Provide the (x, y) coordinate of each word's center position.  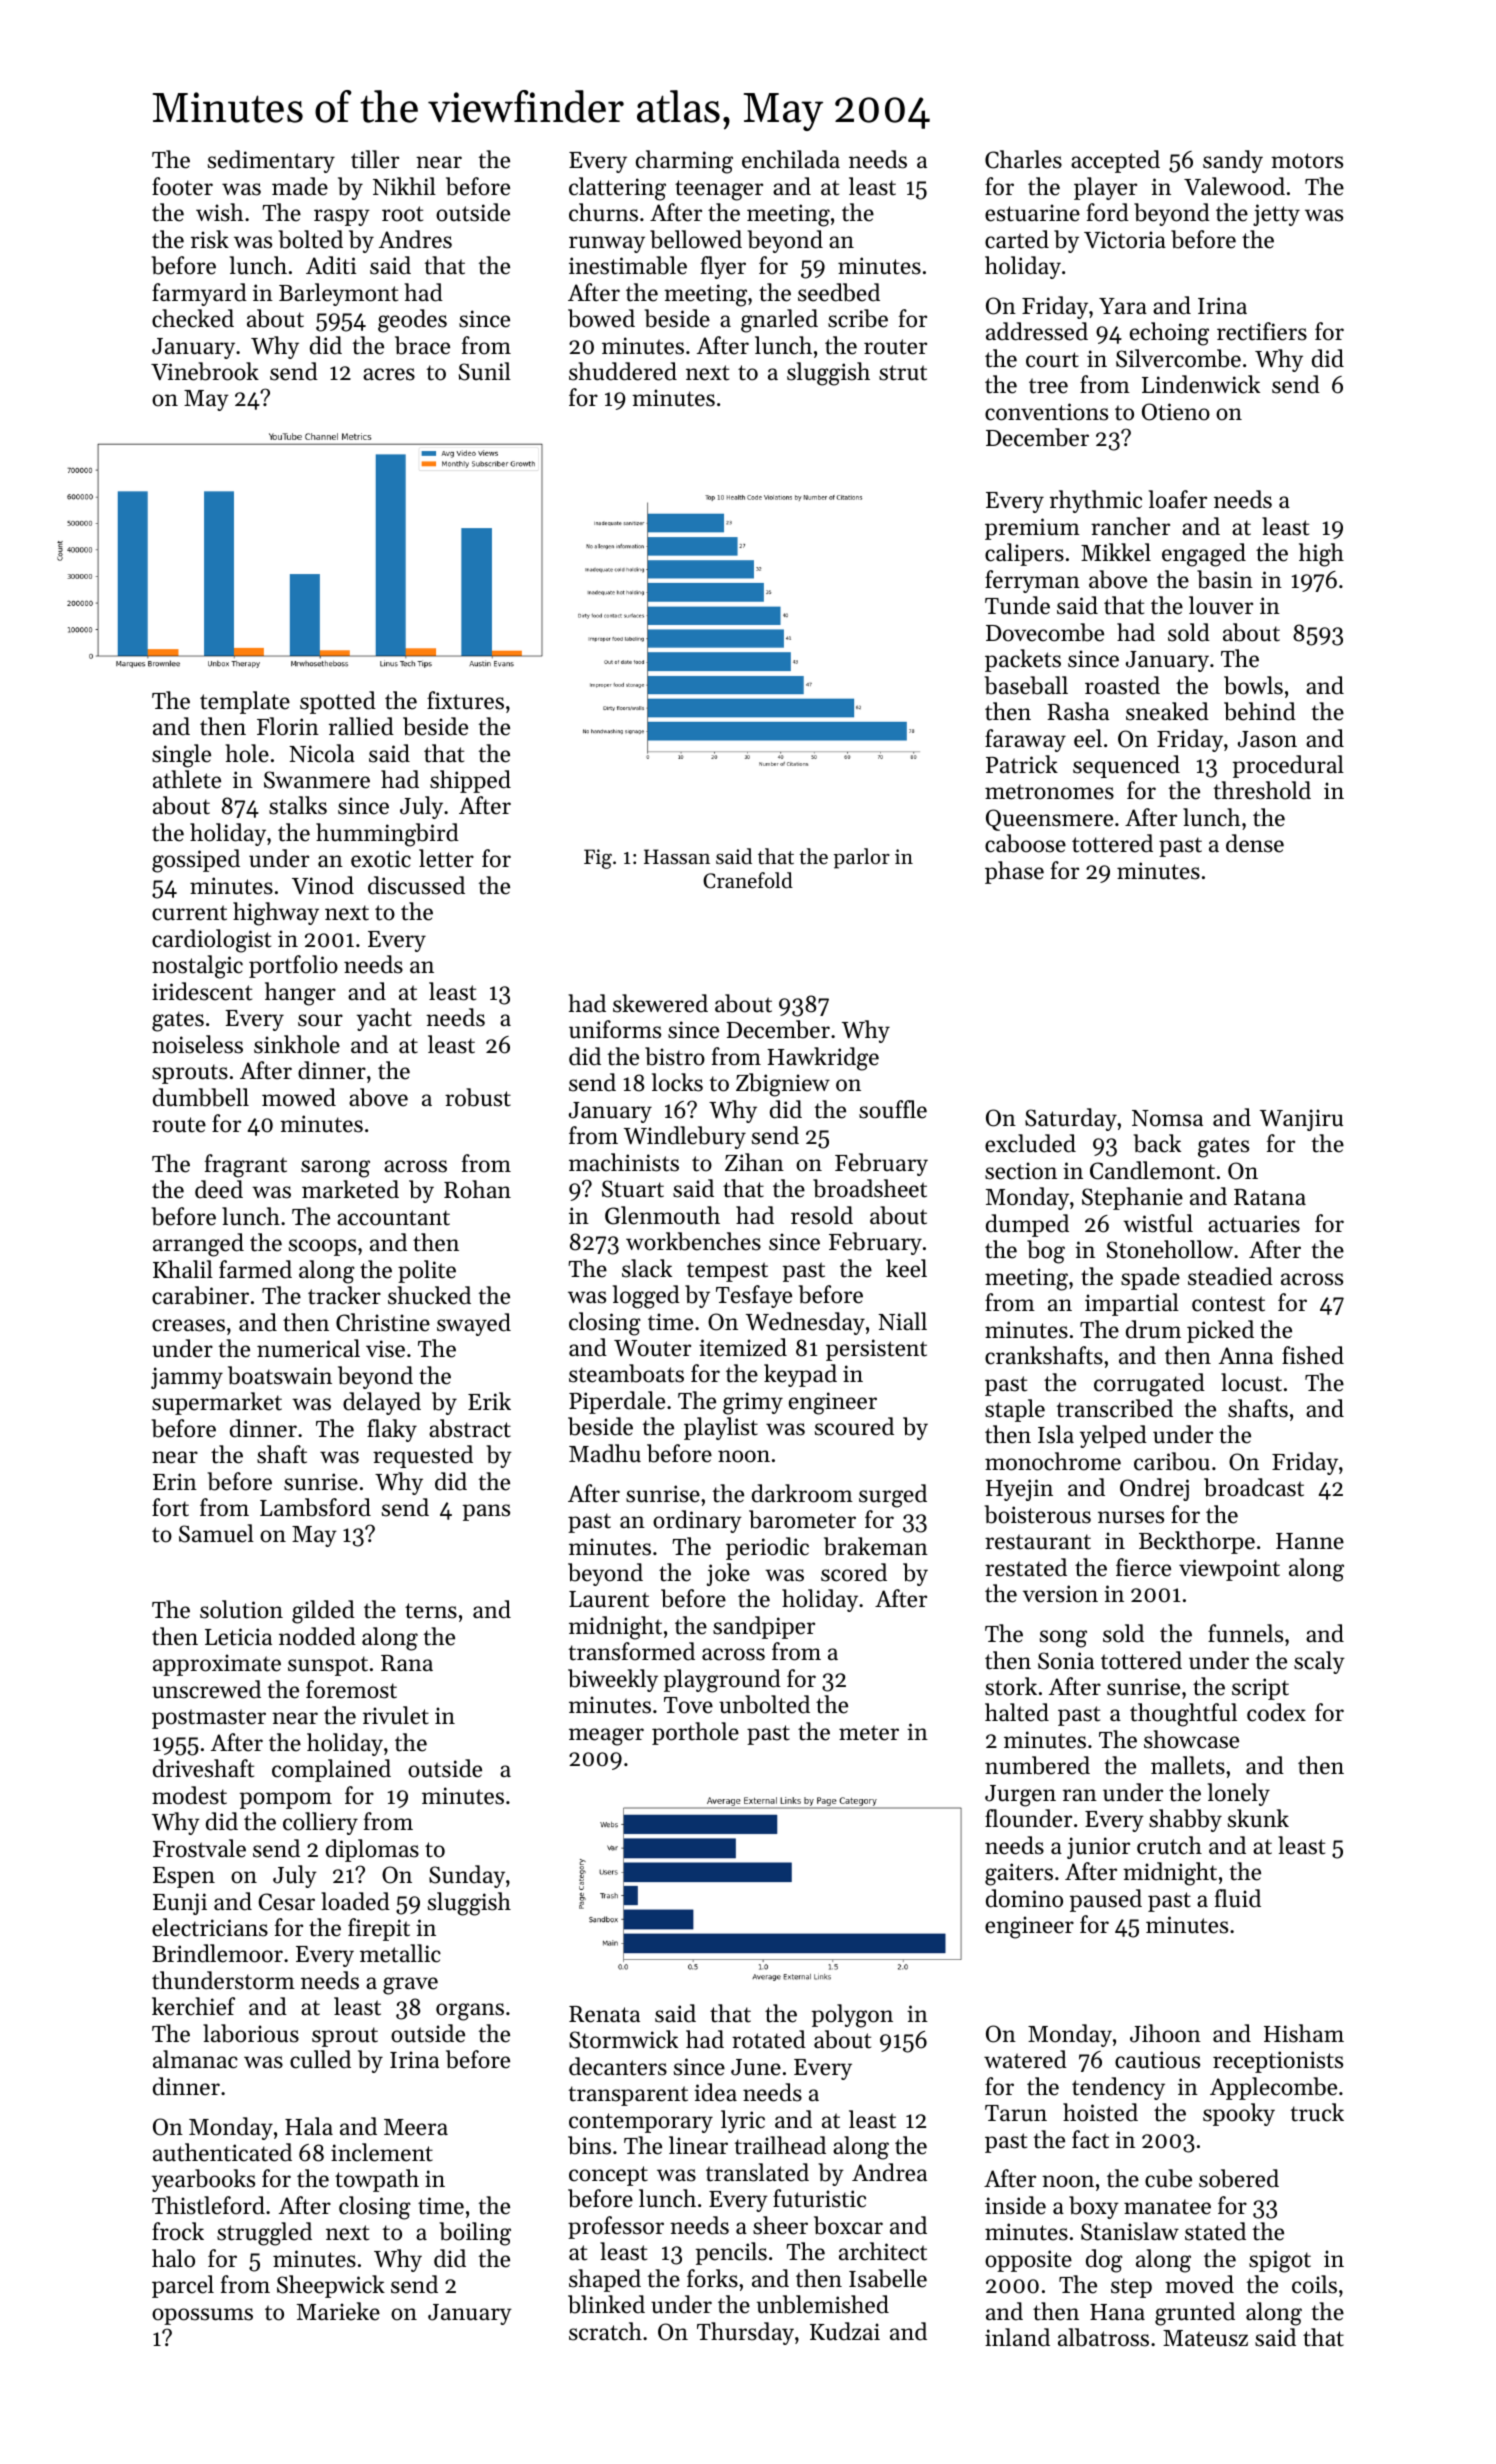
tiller (375, 159)
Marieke (338, 2311)
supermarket (217, 1403)
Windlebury (685, 1137)
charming (684, 162)
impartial (1132, 1304)
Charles (1023, 159)
